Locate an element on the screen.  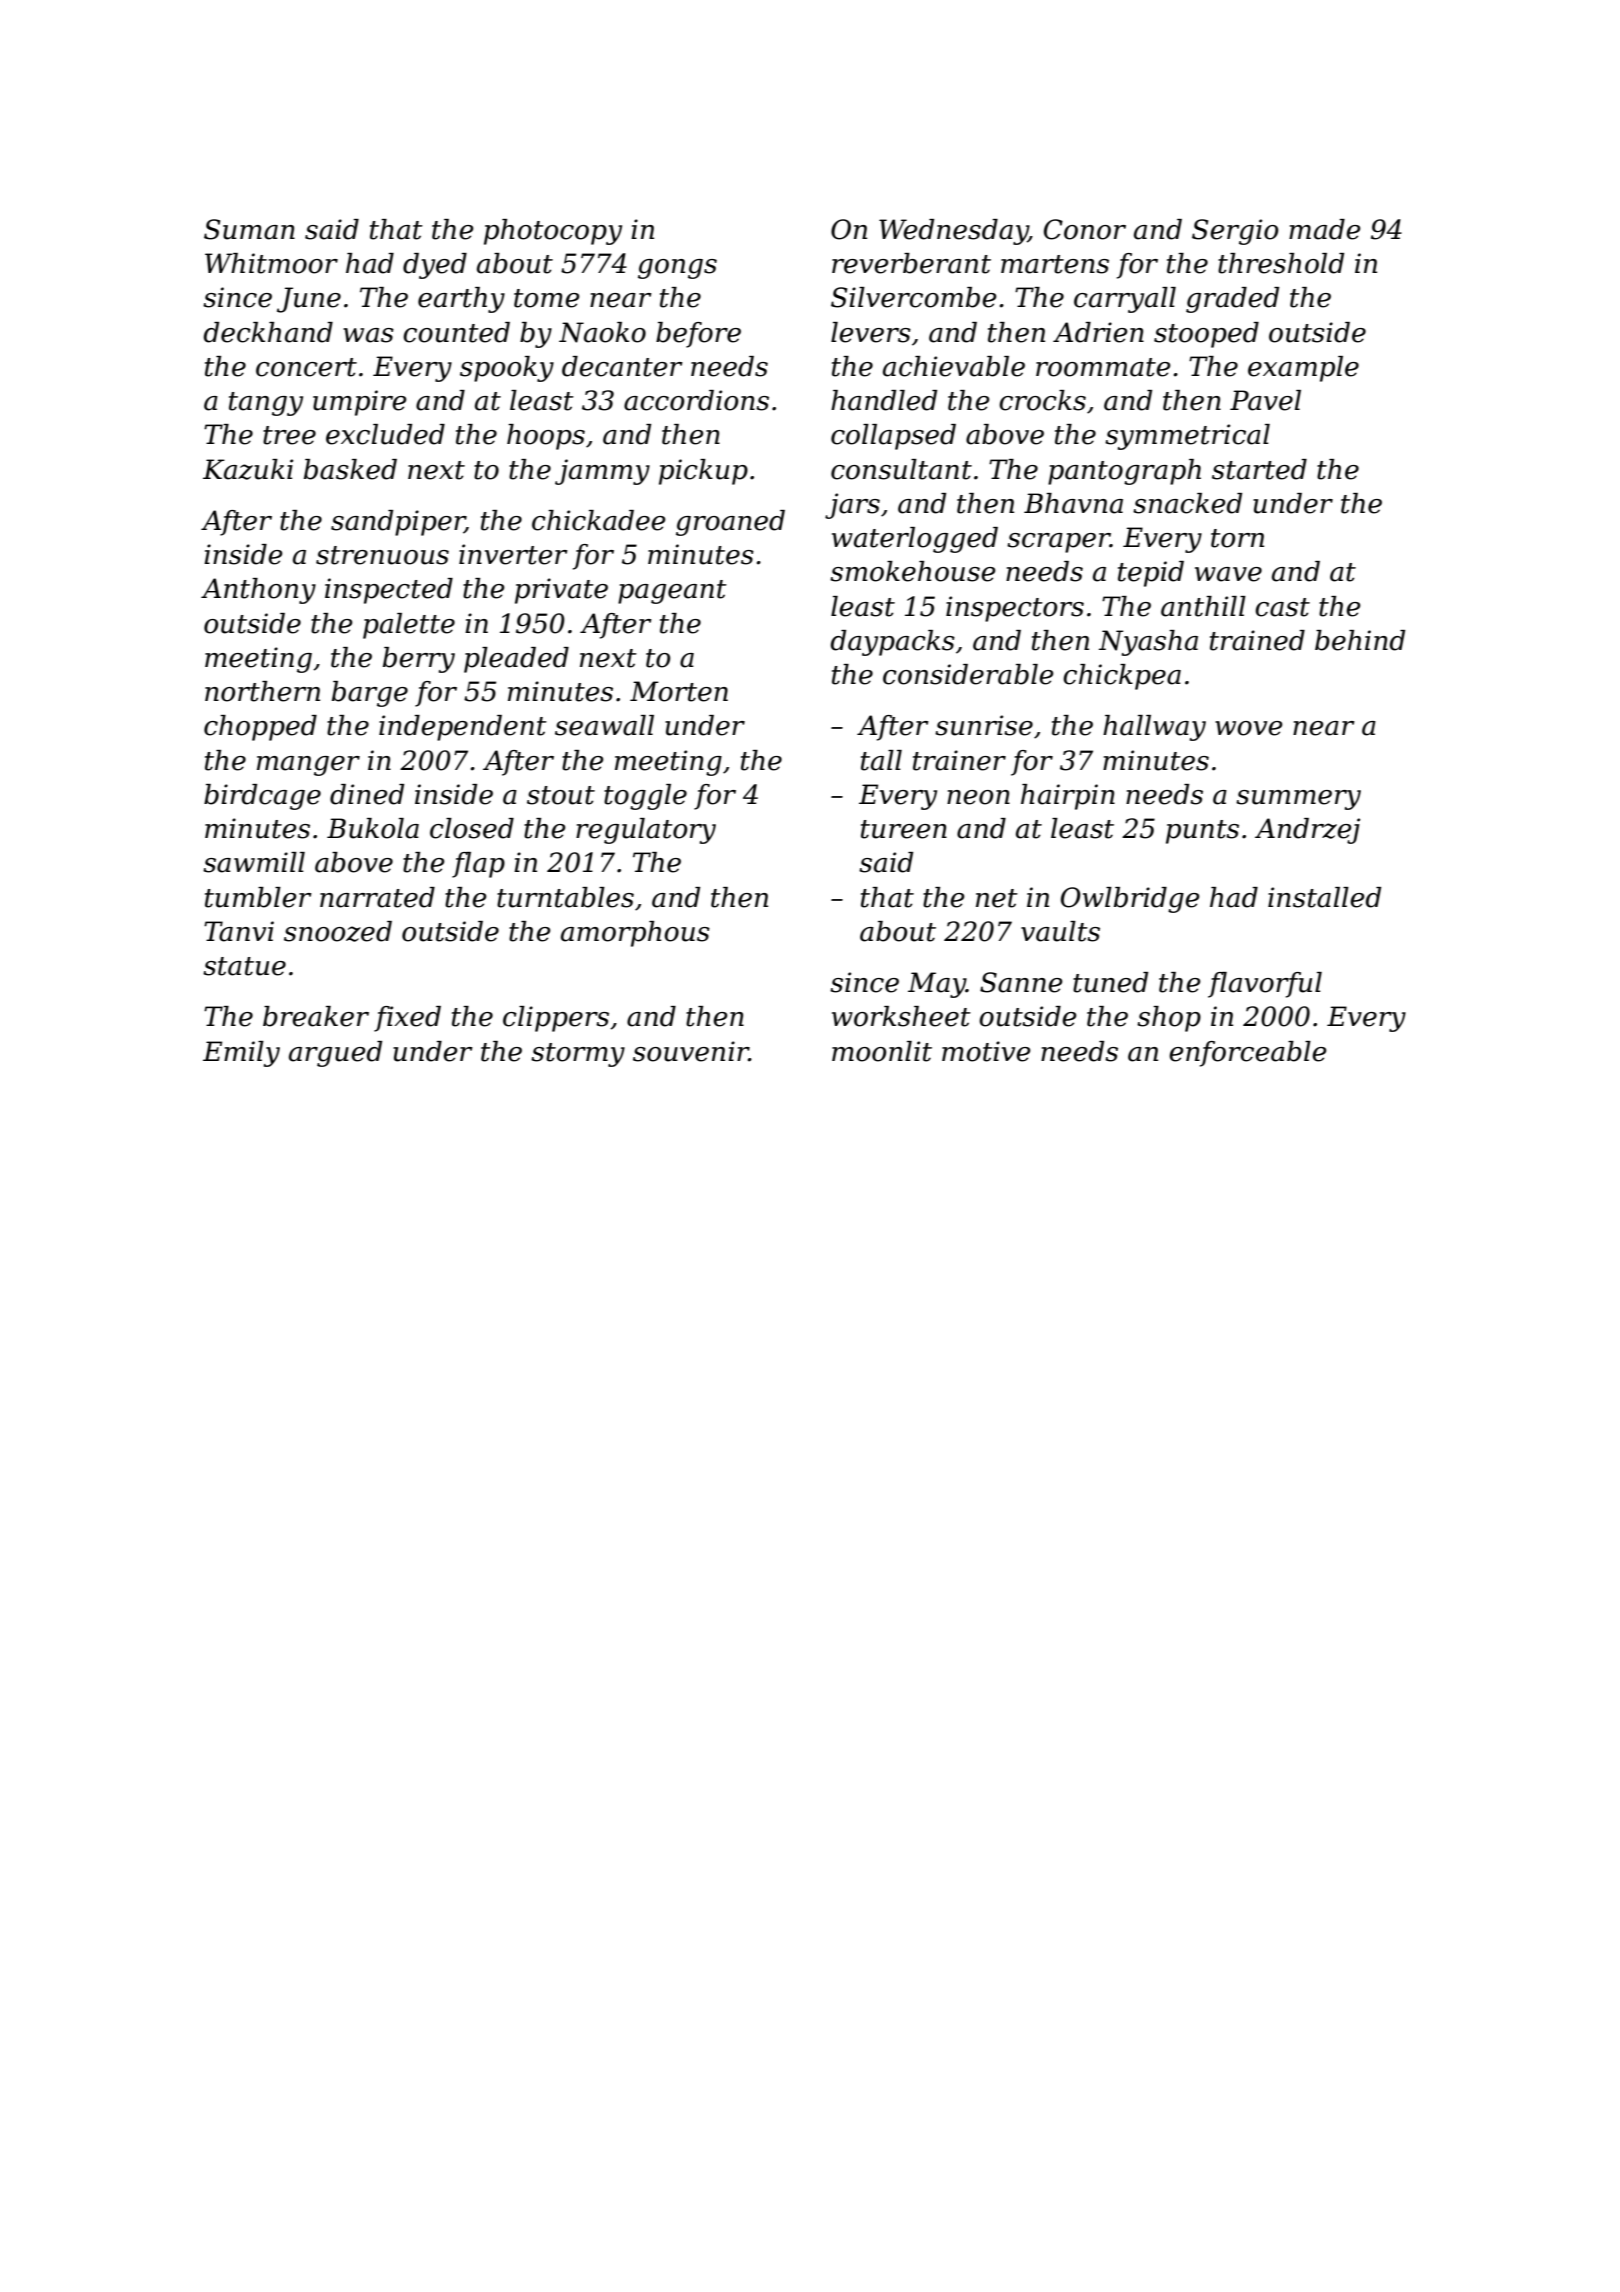
Owlbridge is located at coordinates (1130, 900).
